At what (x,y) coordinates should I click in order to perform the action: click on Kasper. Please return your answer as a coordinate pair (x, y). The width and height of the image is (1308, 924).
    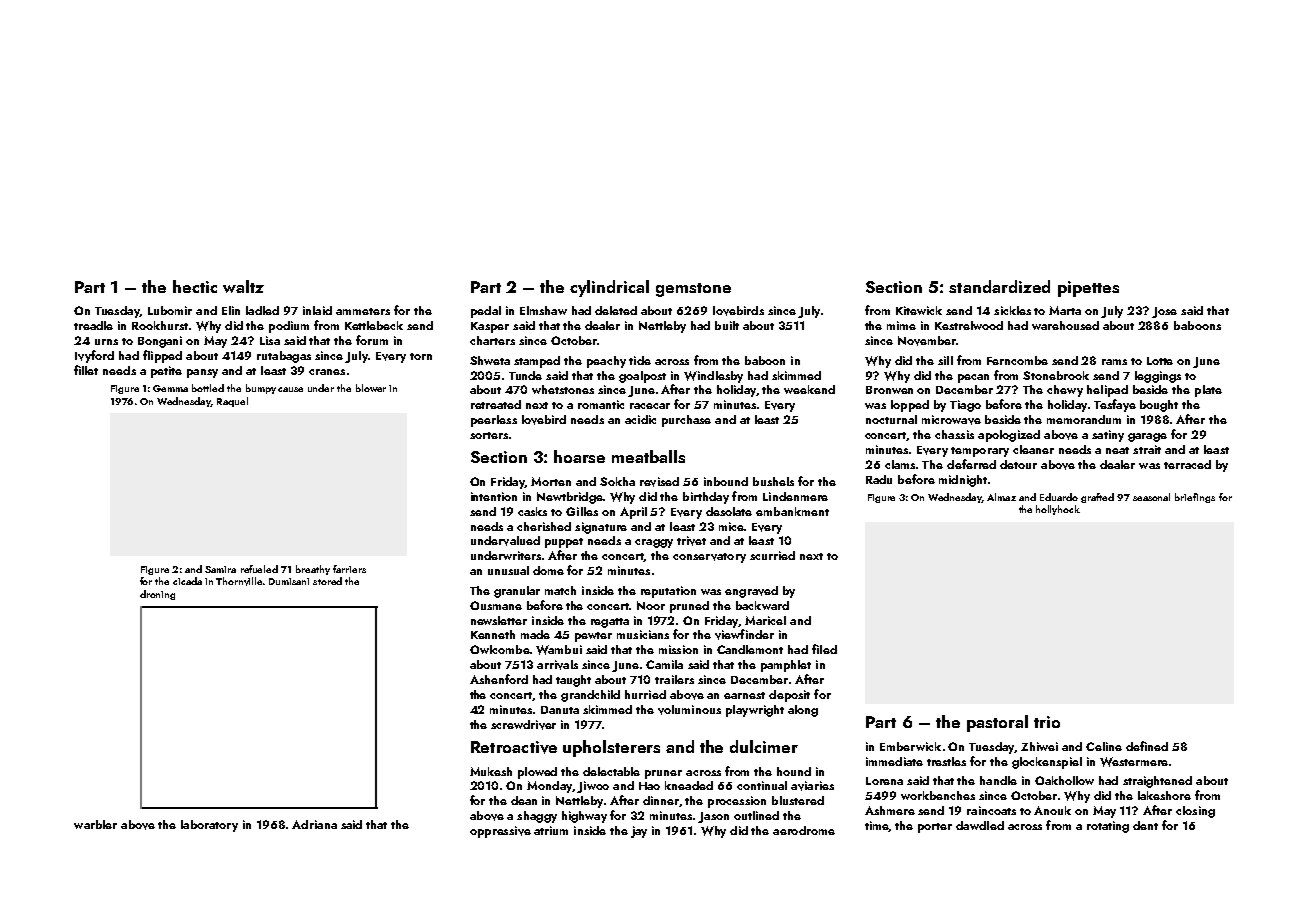
    Looking at the image, I should click on (490, 327).
